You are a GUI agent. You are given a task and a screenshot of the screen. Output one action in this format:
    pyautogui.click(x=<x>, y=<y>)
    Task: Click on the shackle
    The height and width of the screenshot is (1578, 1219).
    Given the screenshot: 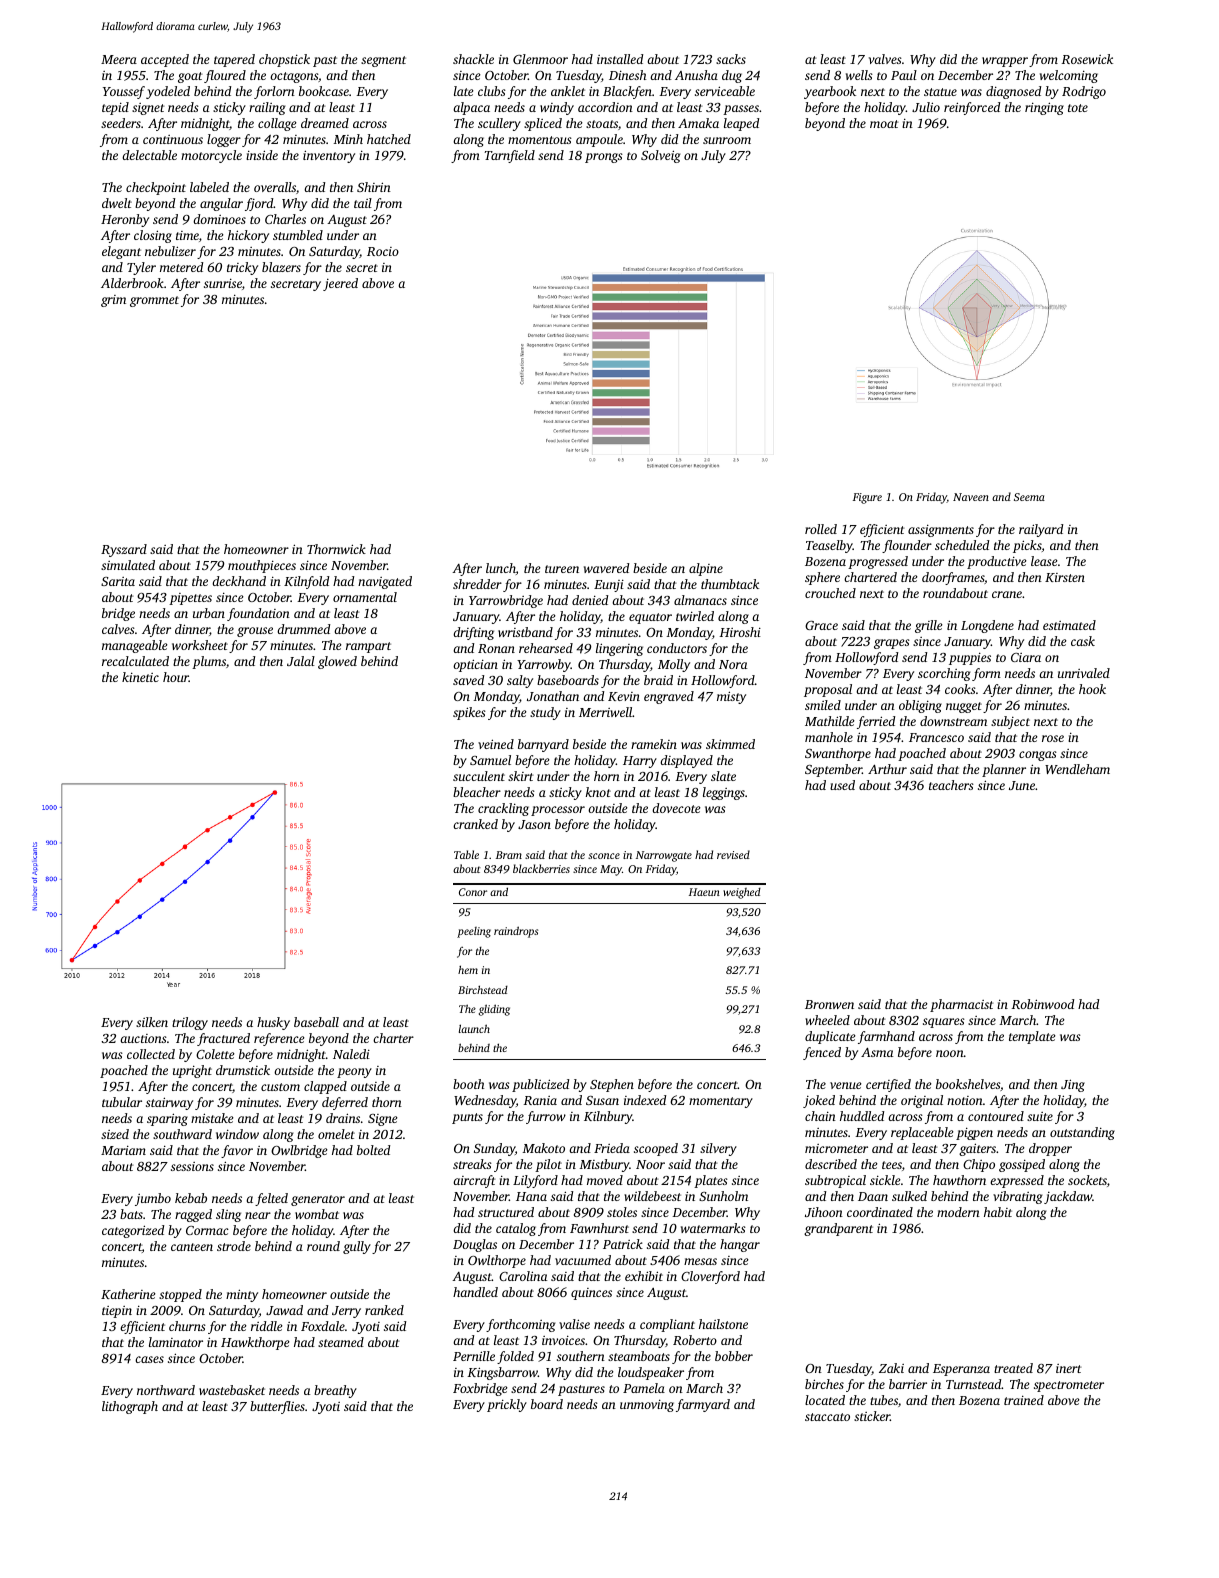 What is the action you would take?
    pyautogui.click(x=473, y=59)
